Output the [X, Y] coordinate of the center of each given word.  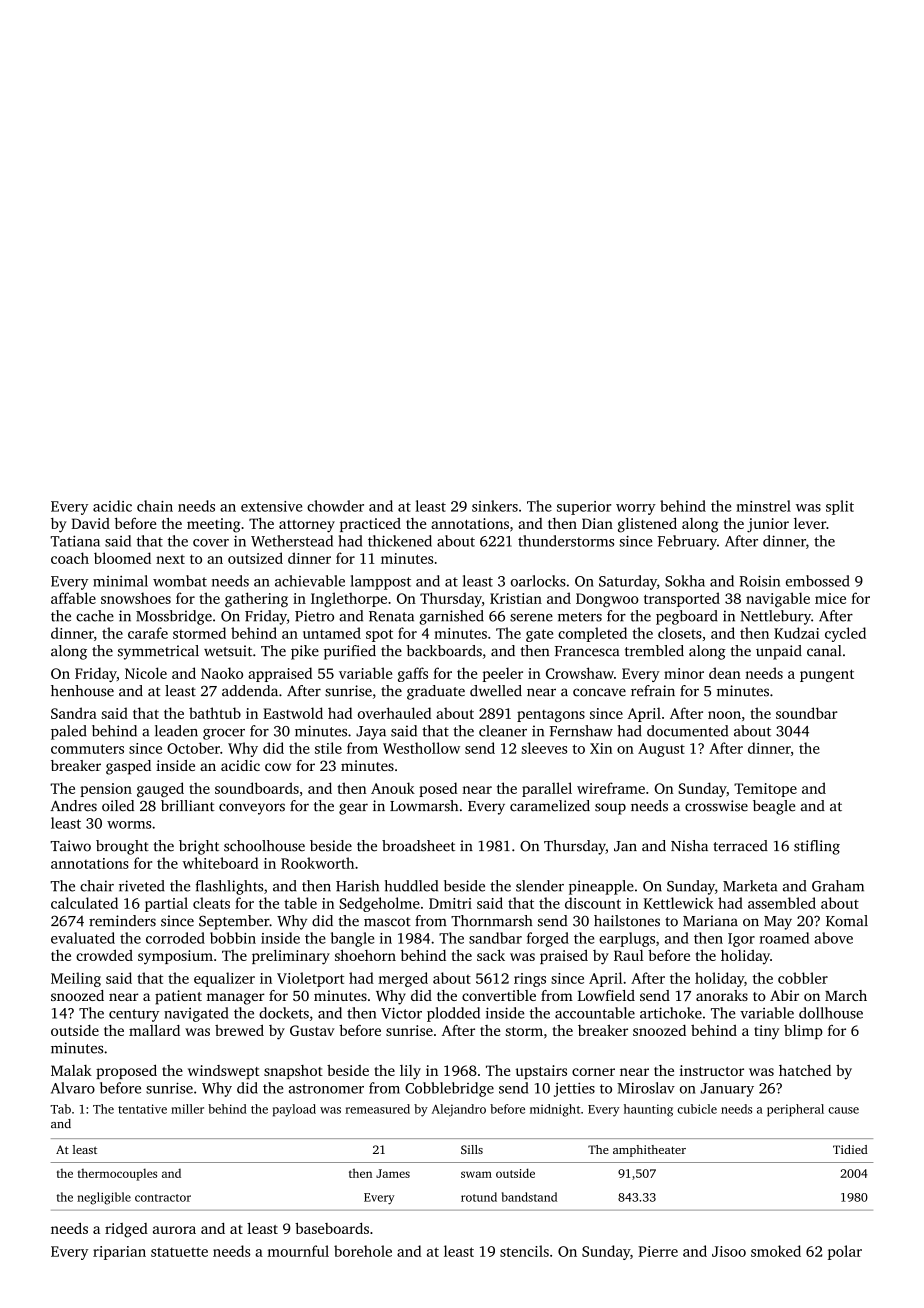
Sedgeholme [379, 904]
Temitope [765, 790]
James [393, 1173]
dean [725, 673]
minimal [120, 581]
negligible [104, 1198]
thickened [400, 541]
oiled [118, 806]
